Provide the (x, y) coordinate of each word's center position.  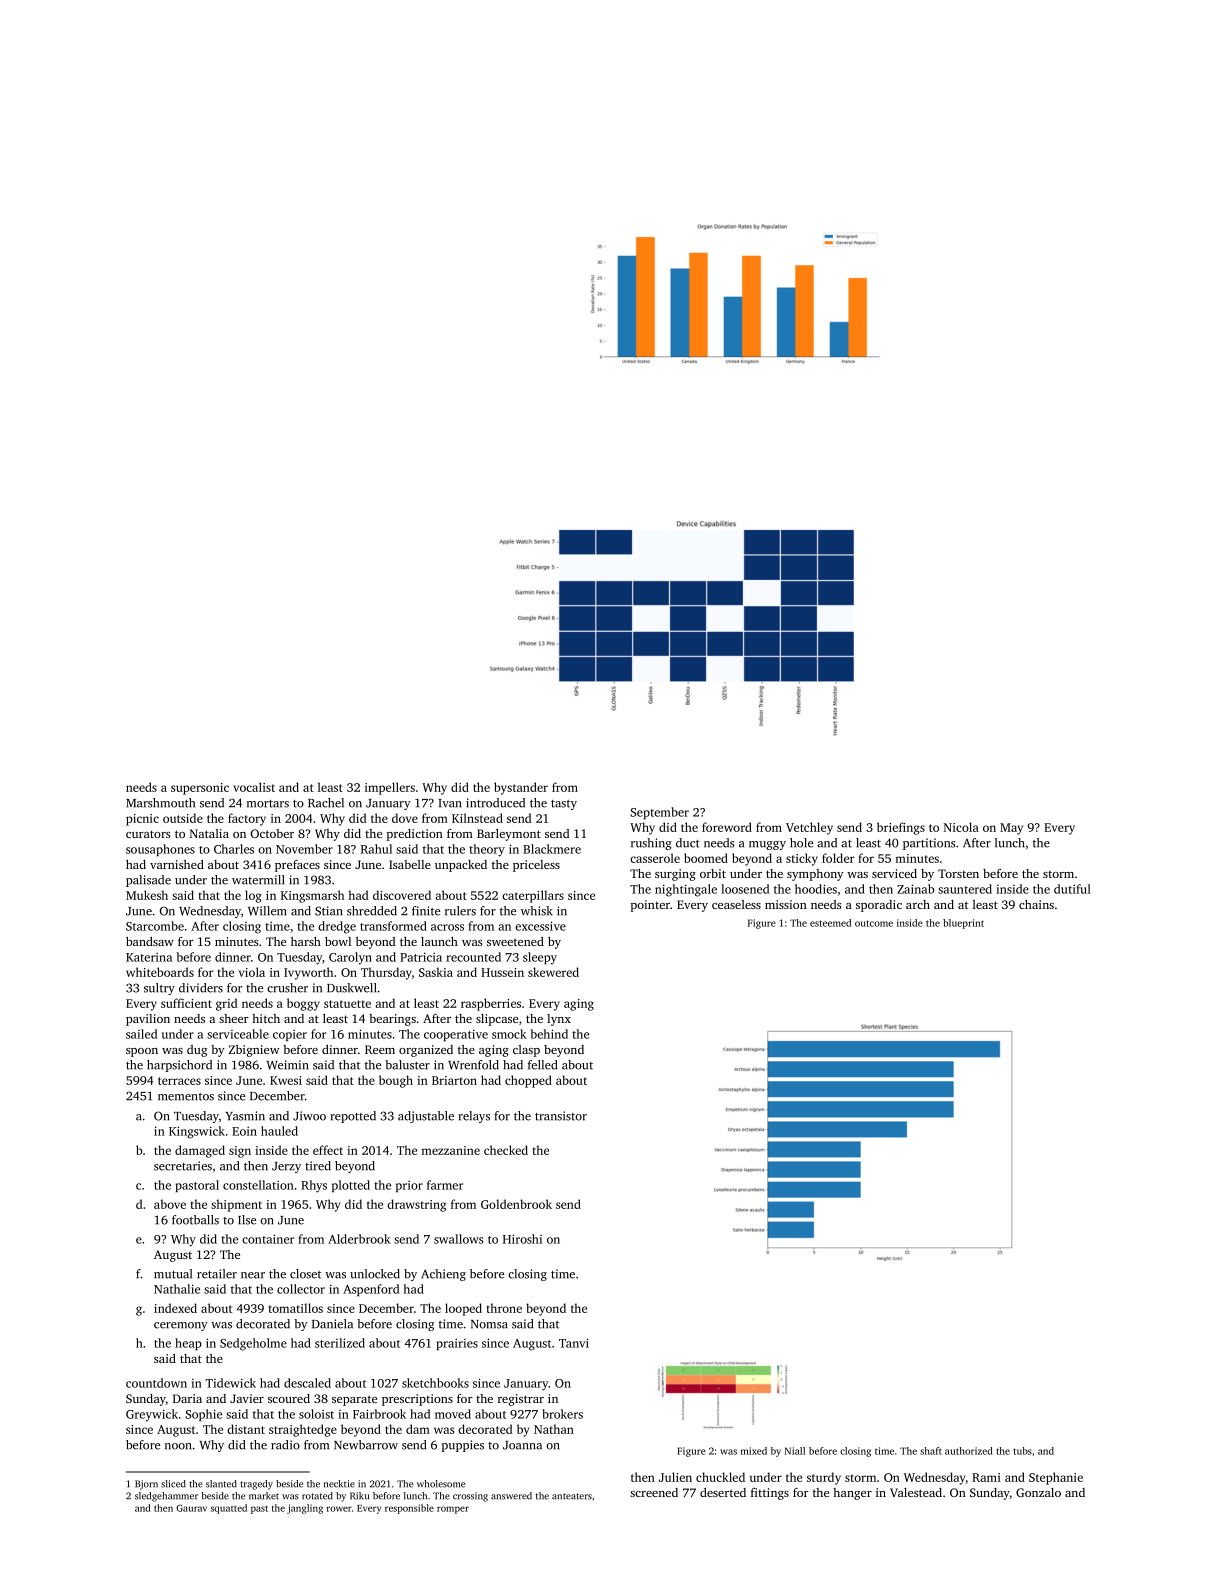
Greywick (152, 1415)
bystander (521, 788)
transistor (561, 1116)
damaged (200, 1151)
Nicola (961, 827)
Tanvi (574, 1343)
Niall (795, 1451)
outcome (874, 923)
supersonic (200, 789)
